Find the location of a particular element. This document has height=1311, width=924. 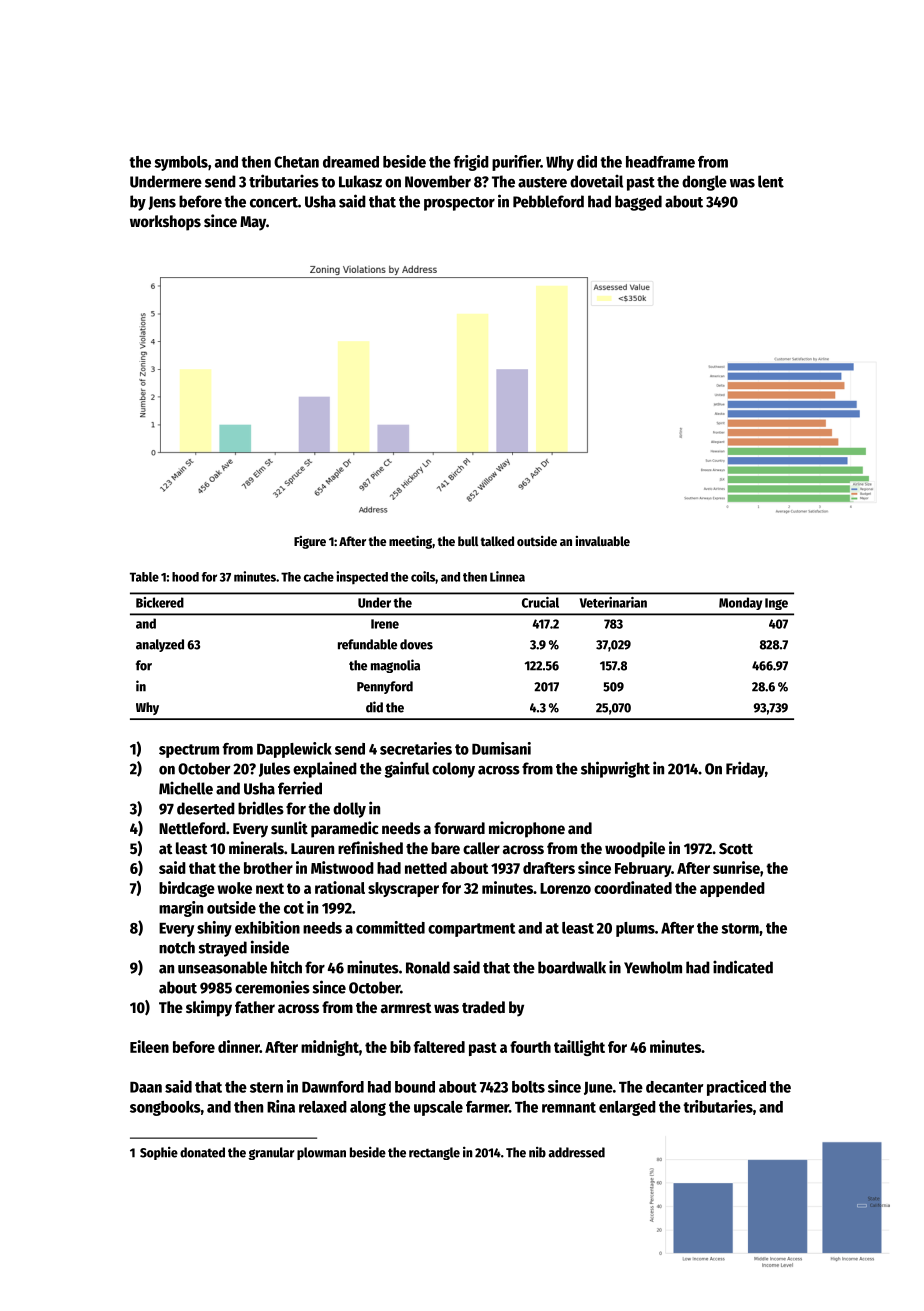

lent is located at coordinates (771, 181).
